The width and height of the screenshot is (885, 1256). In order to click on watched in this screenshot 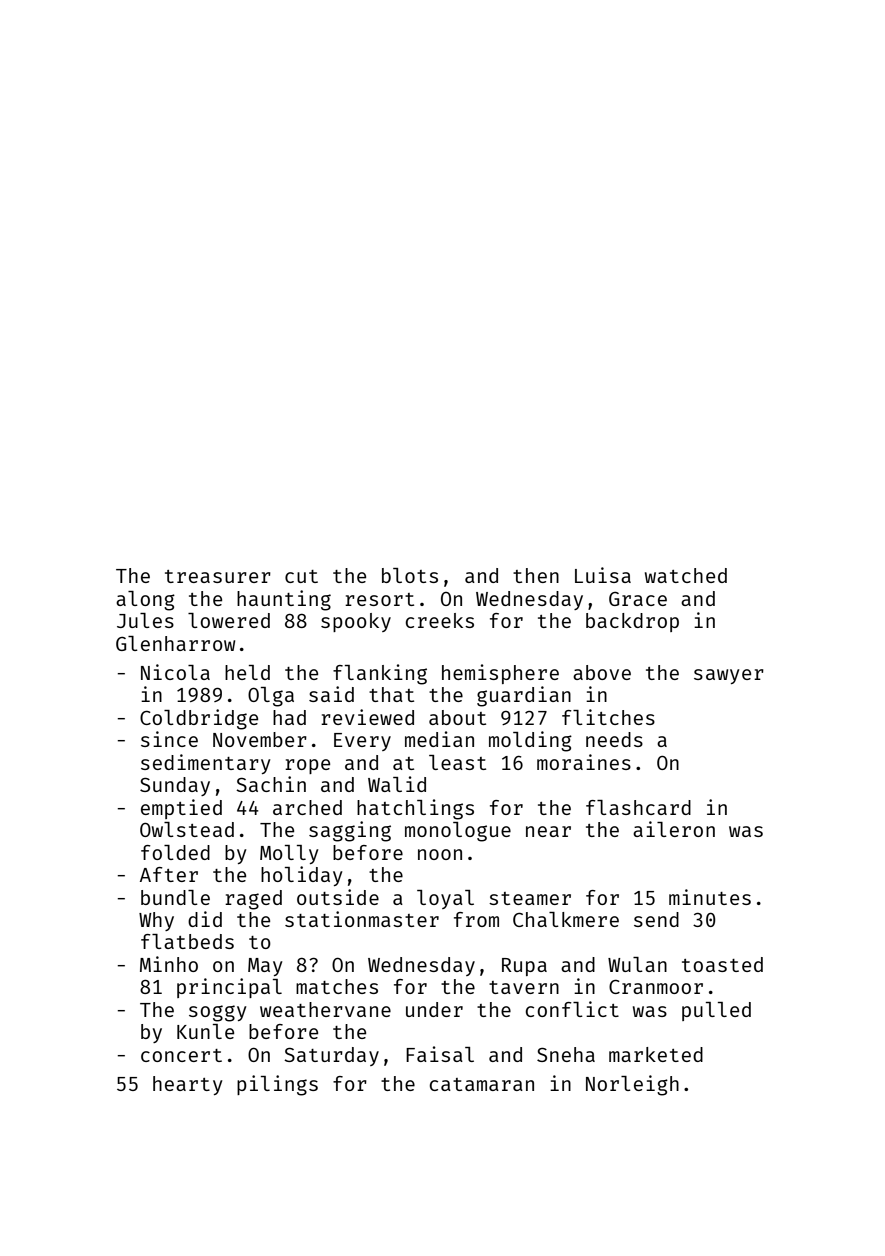, I will do `click(686, 575)`.
